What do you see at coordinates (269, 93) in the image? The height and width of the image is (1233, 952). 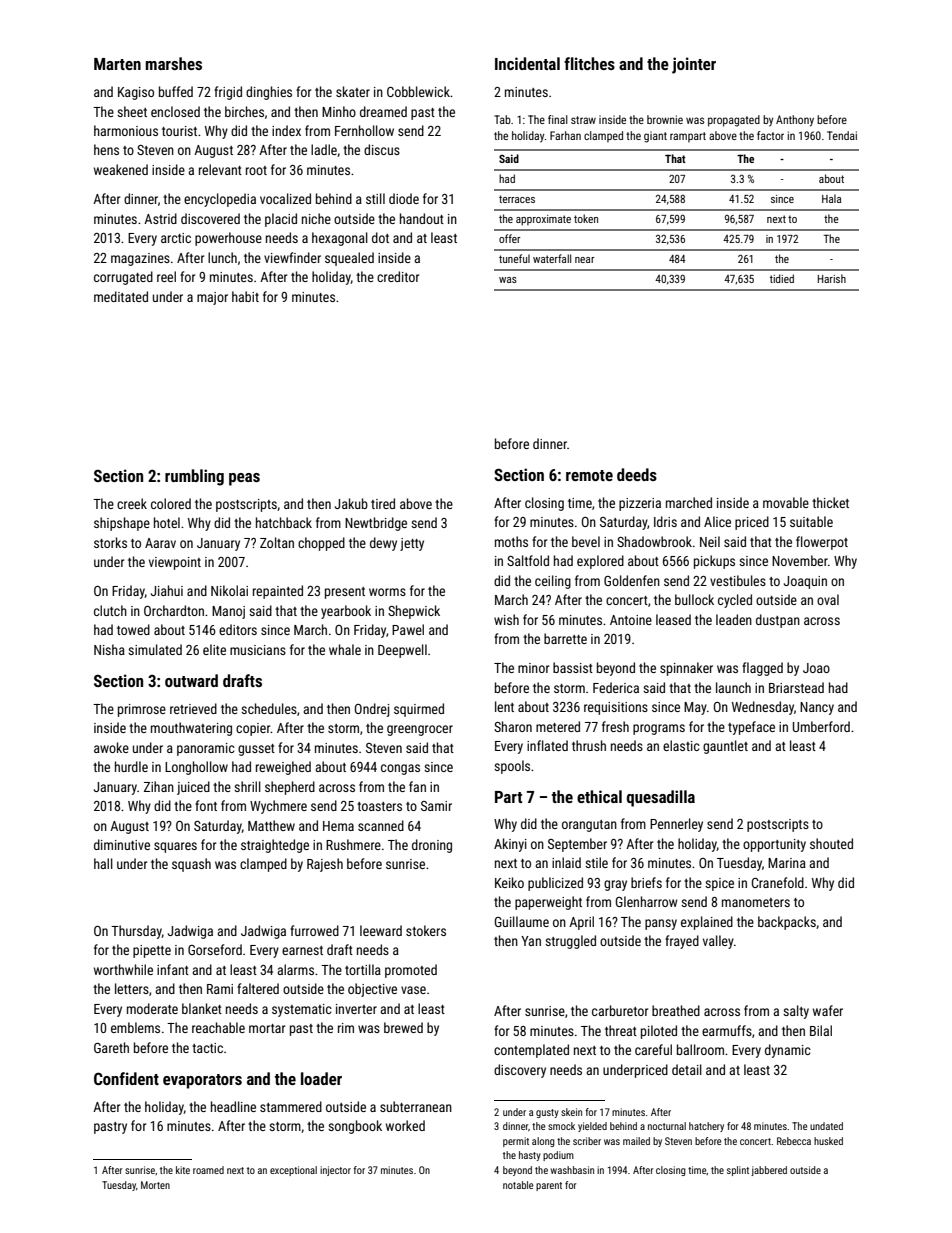 I see `dinghies` at bounding box center [269, 93].
